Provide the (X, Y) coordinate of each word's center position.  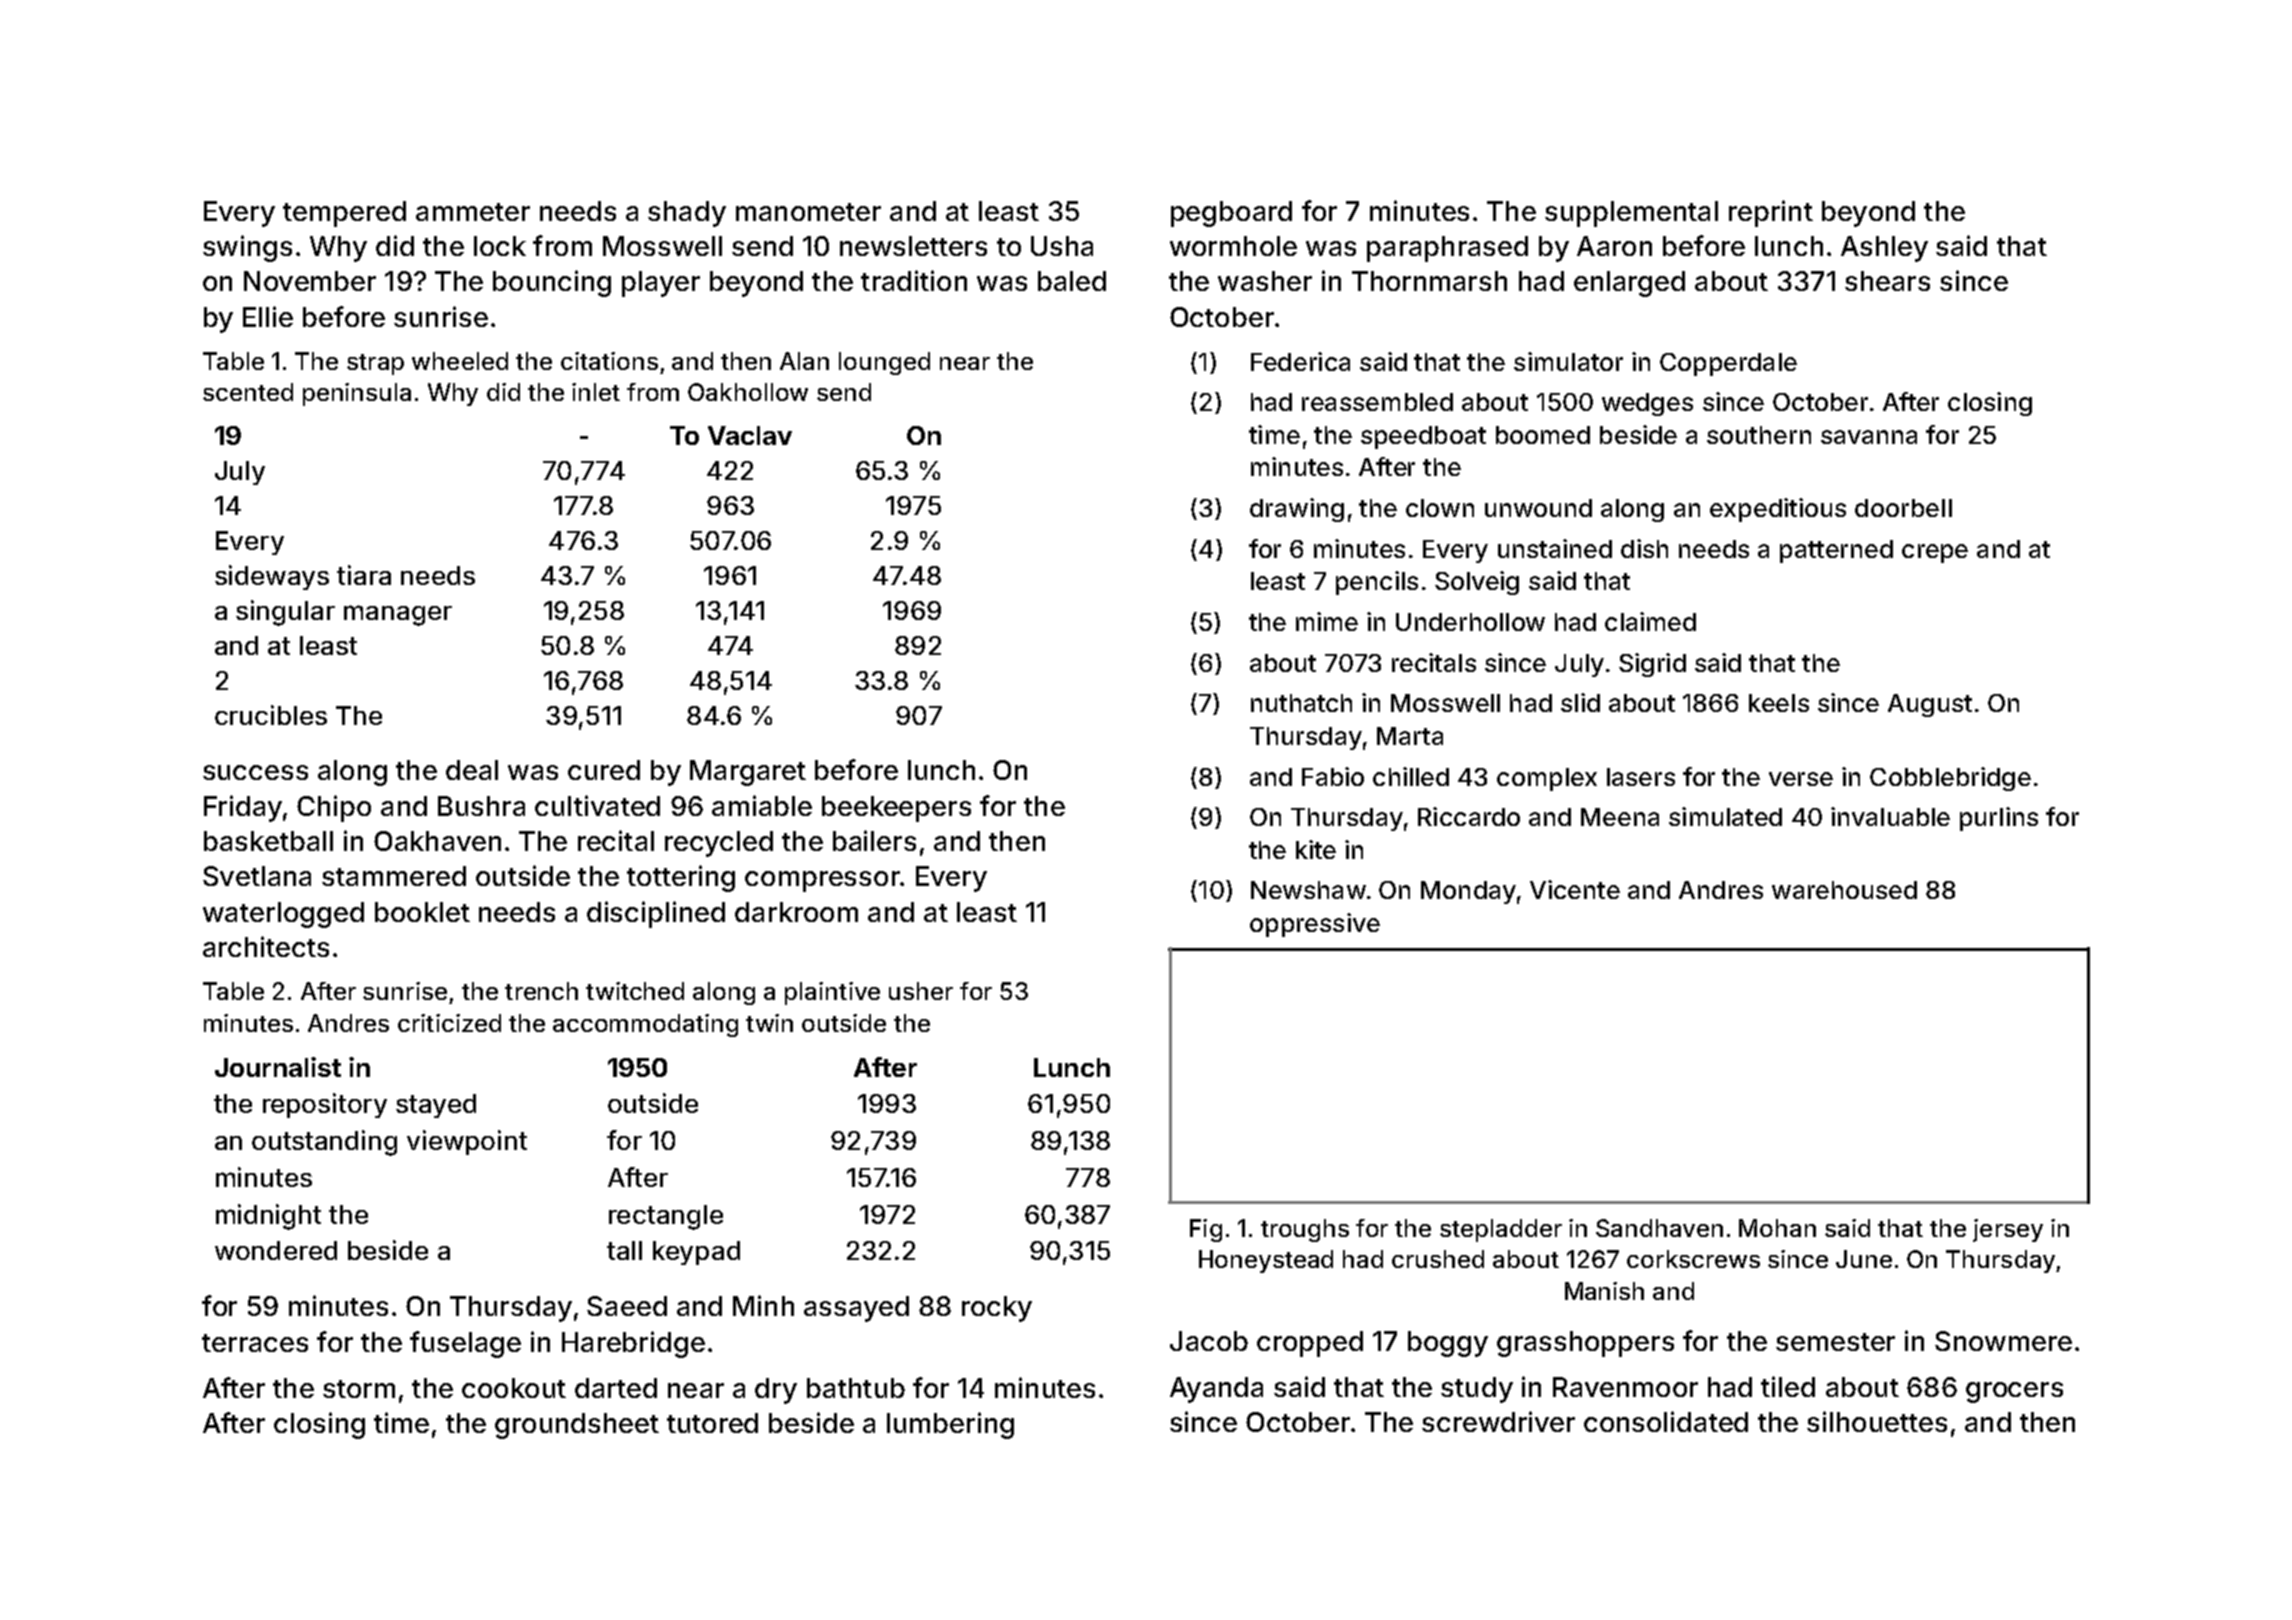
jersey (2008, 1230)
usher (921, 991)
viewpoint (467, 1142)
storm (359, 1389)
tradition (914, 280)
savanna (1869, 437)
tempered (344, 214)
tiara (364, 575)
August (1930, 705)
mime (1327, 621)
